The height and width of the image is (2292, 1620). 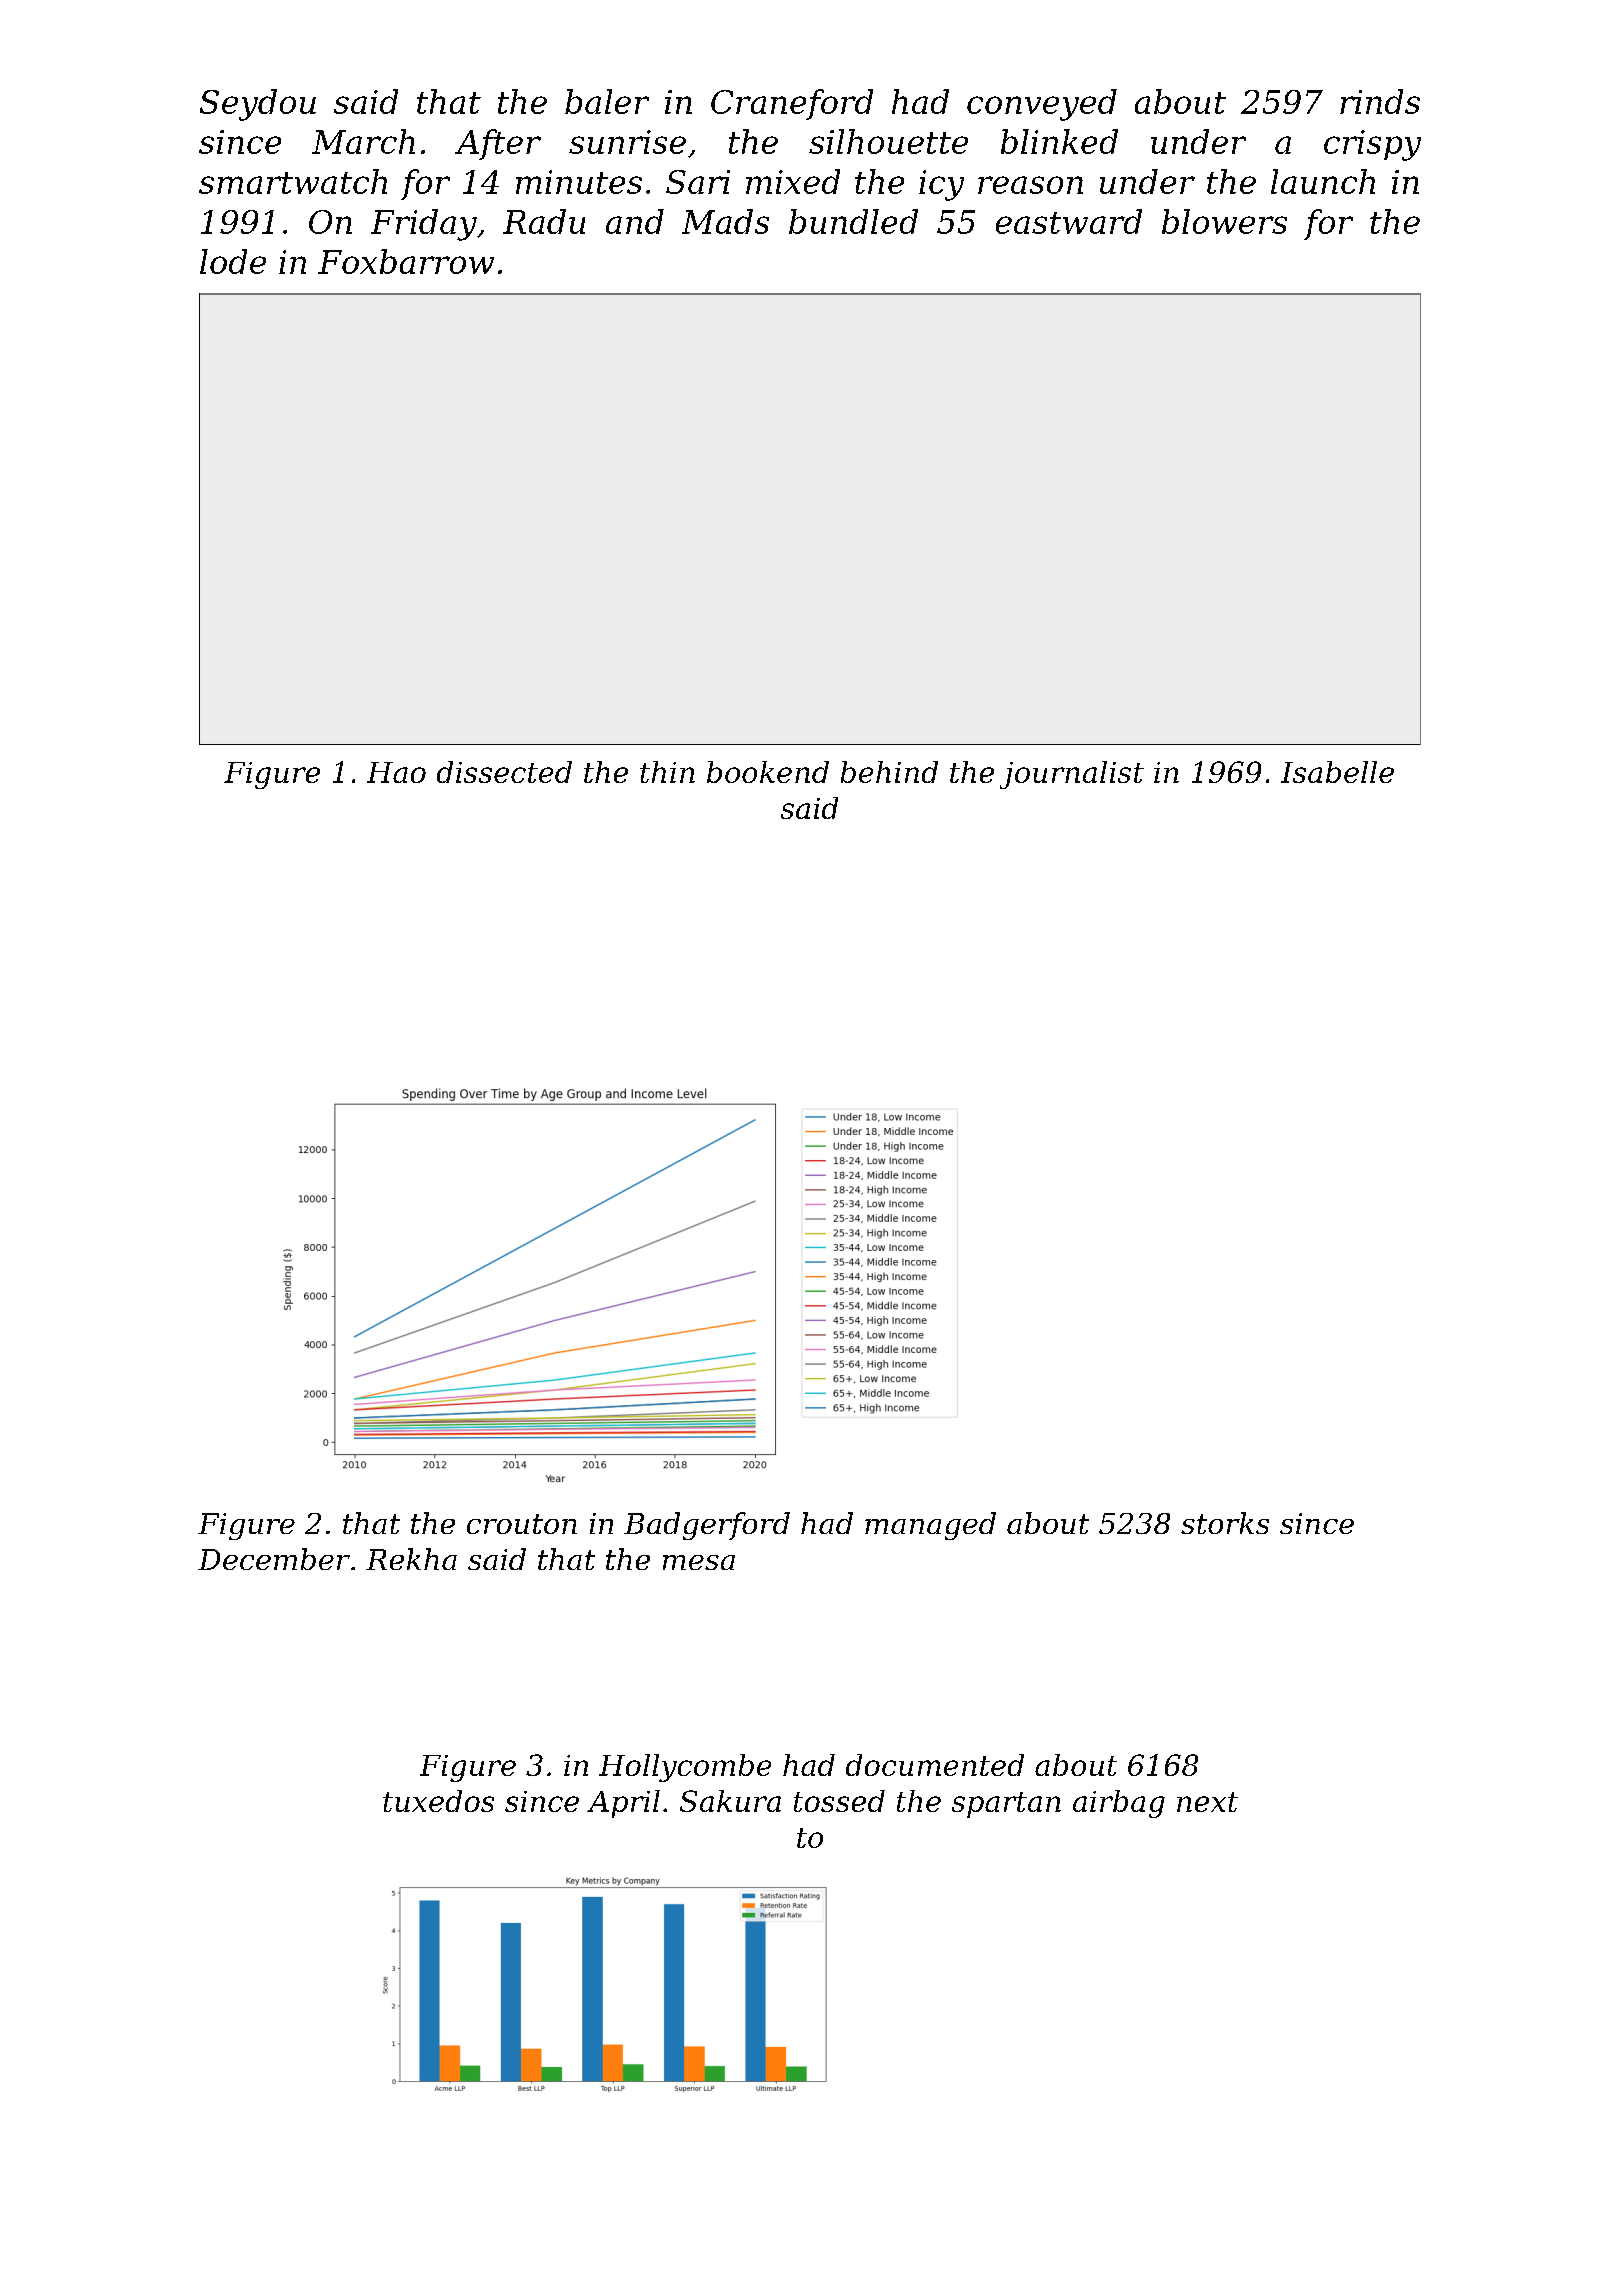 What do you see at coordinates (1207, 1802) in the image?
I see `next` at bounding box center [1207, 1802].
